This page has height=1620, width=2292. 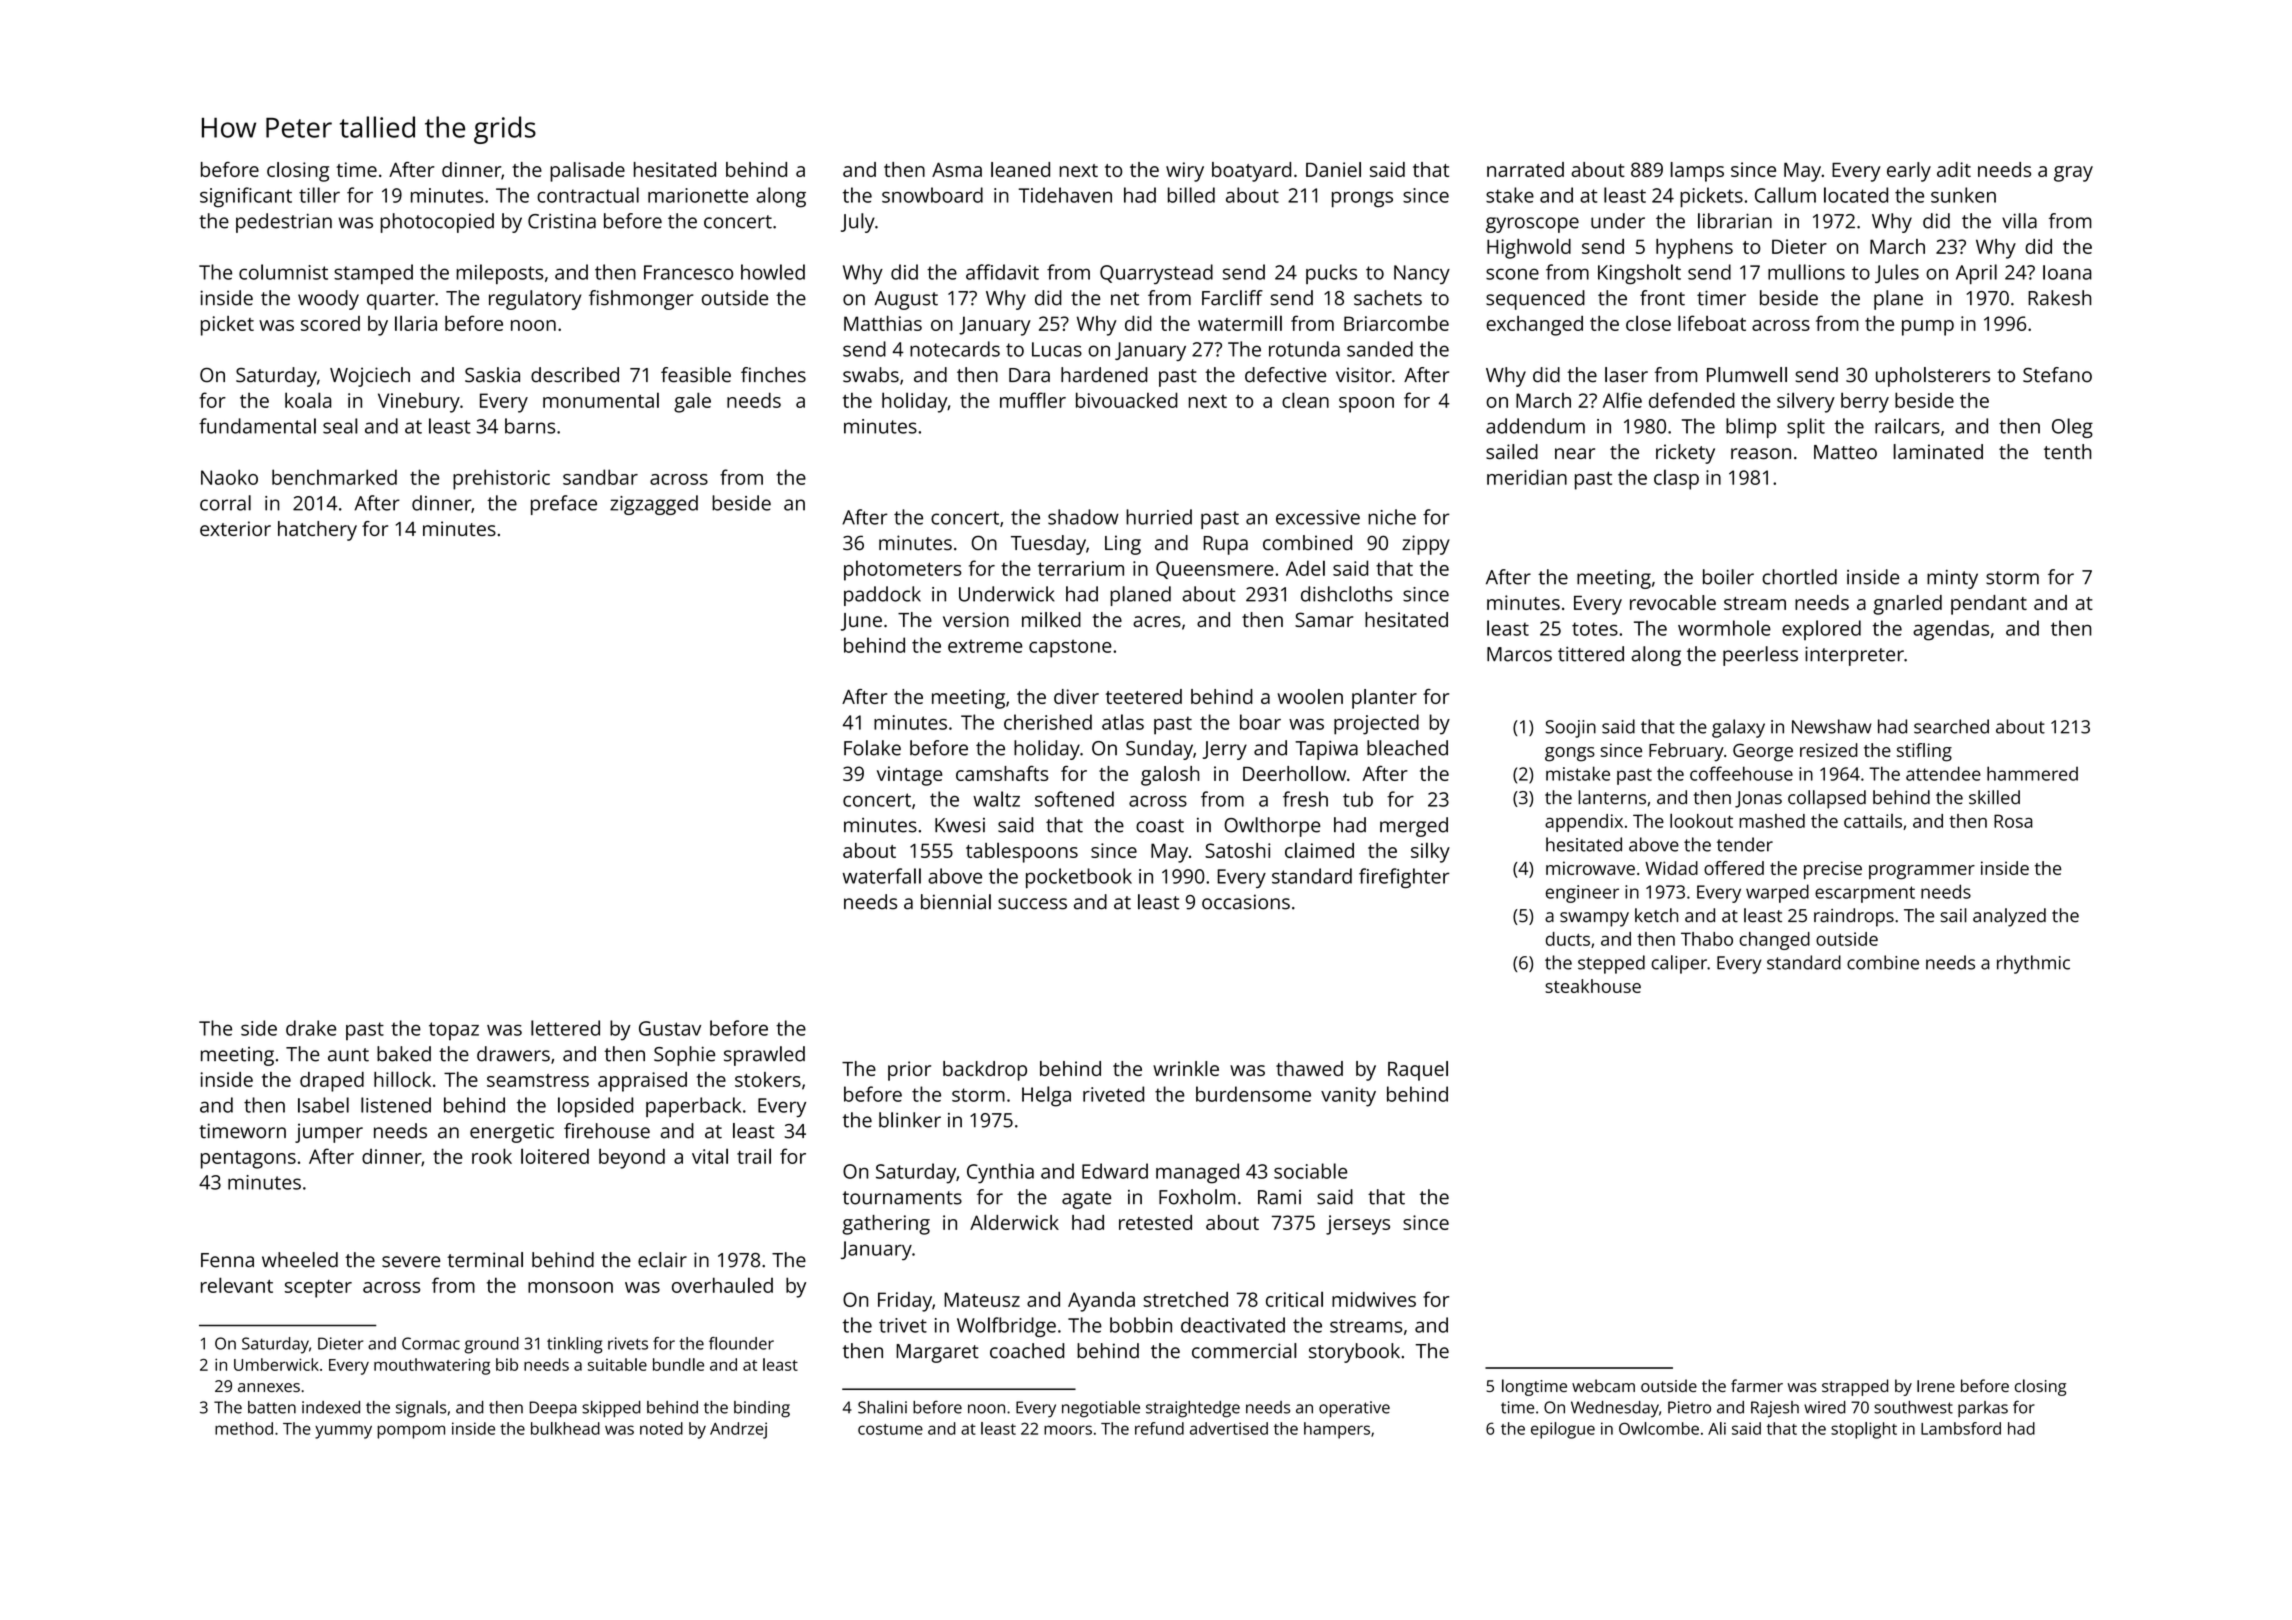 What do you see at coordinates (1333, 169) in the page?
I see `Daniel` at bounding box center [1333, 169].
